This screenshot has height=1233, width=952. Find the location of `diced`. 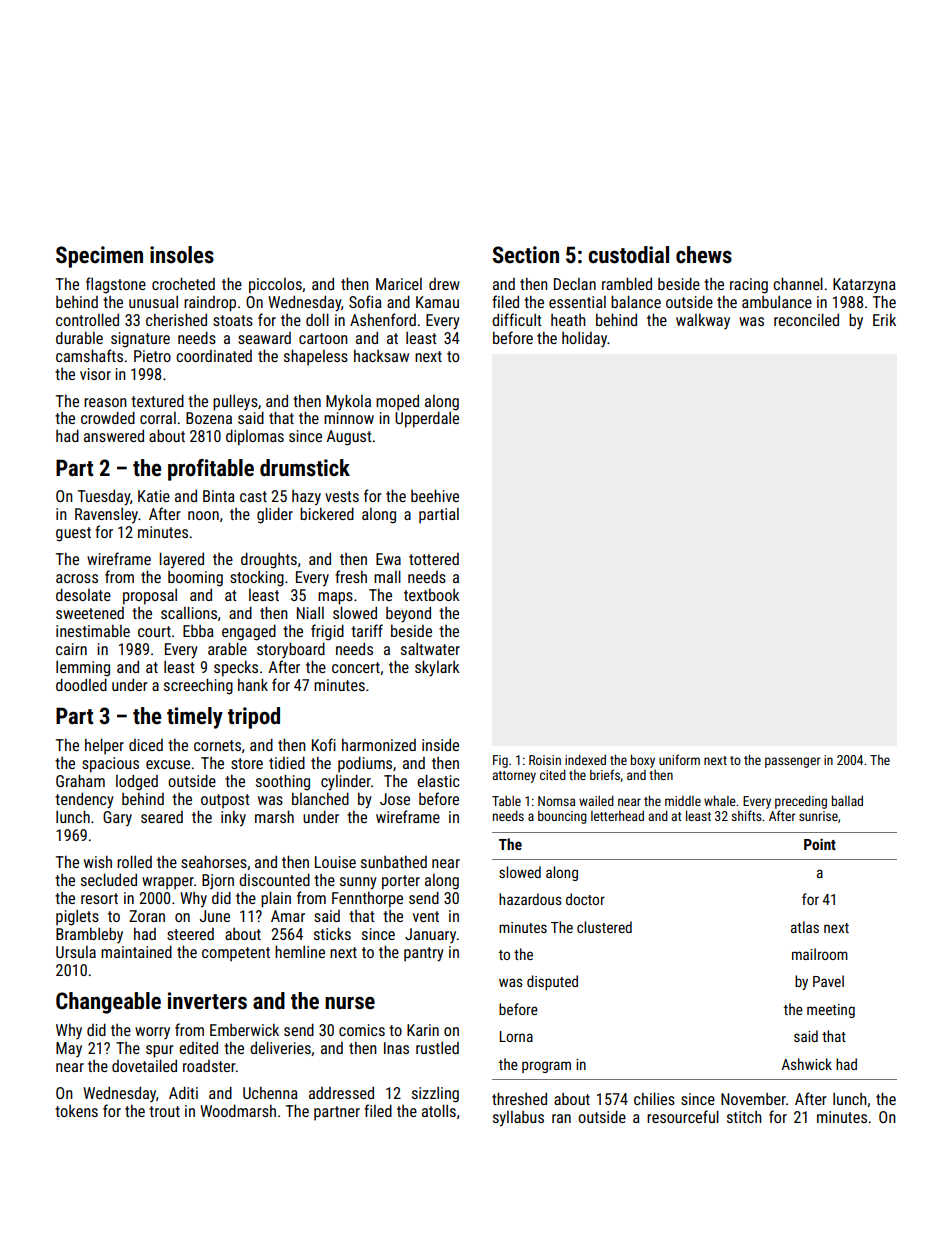

diced is located at coordinates (146, 745).
